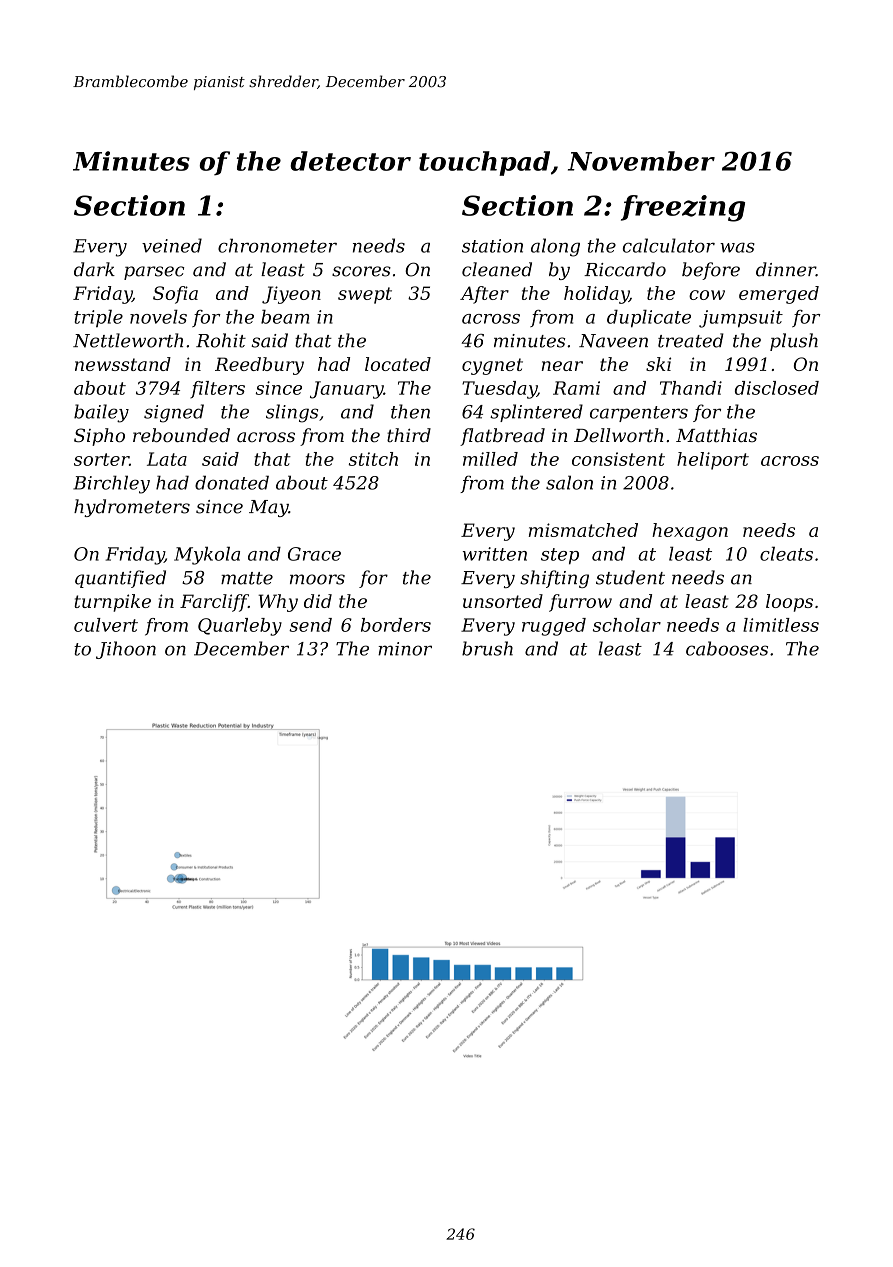 This page has height=1267, width=893. I want to click on bailey, so click(101, 413).
